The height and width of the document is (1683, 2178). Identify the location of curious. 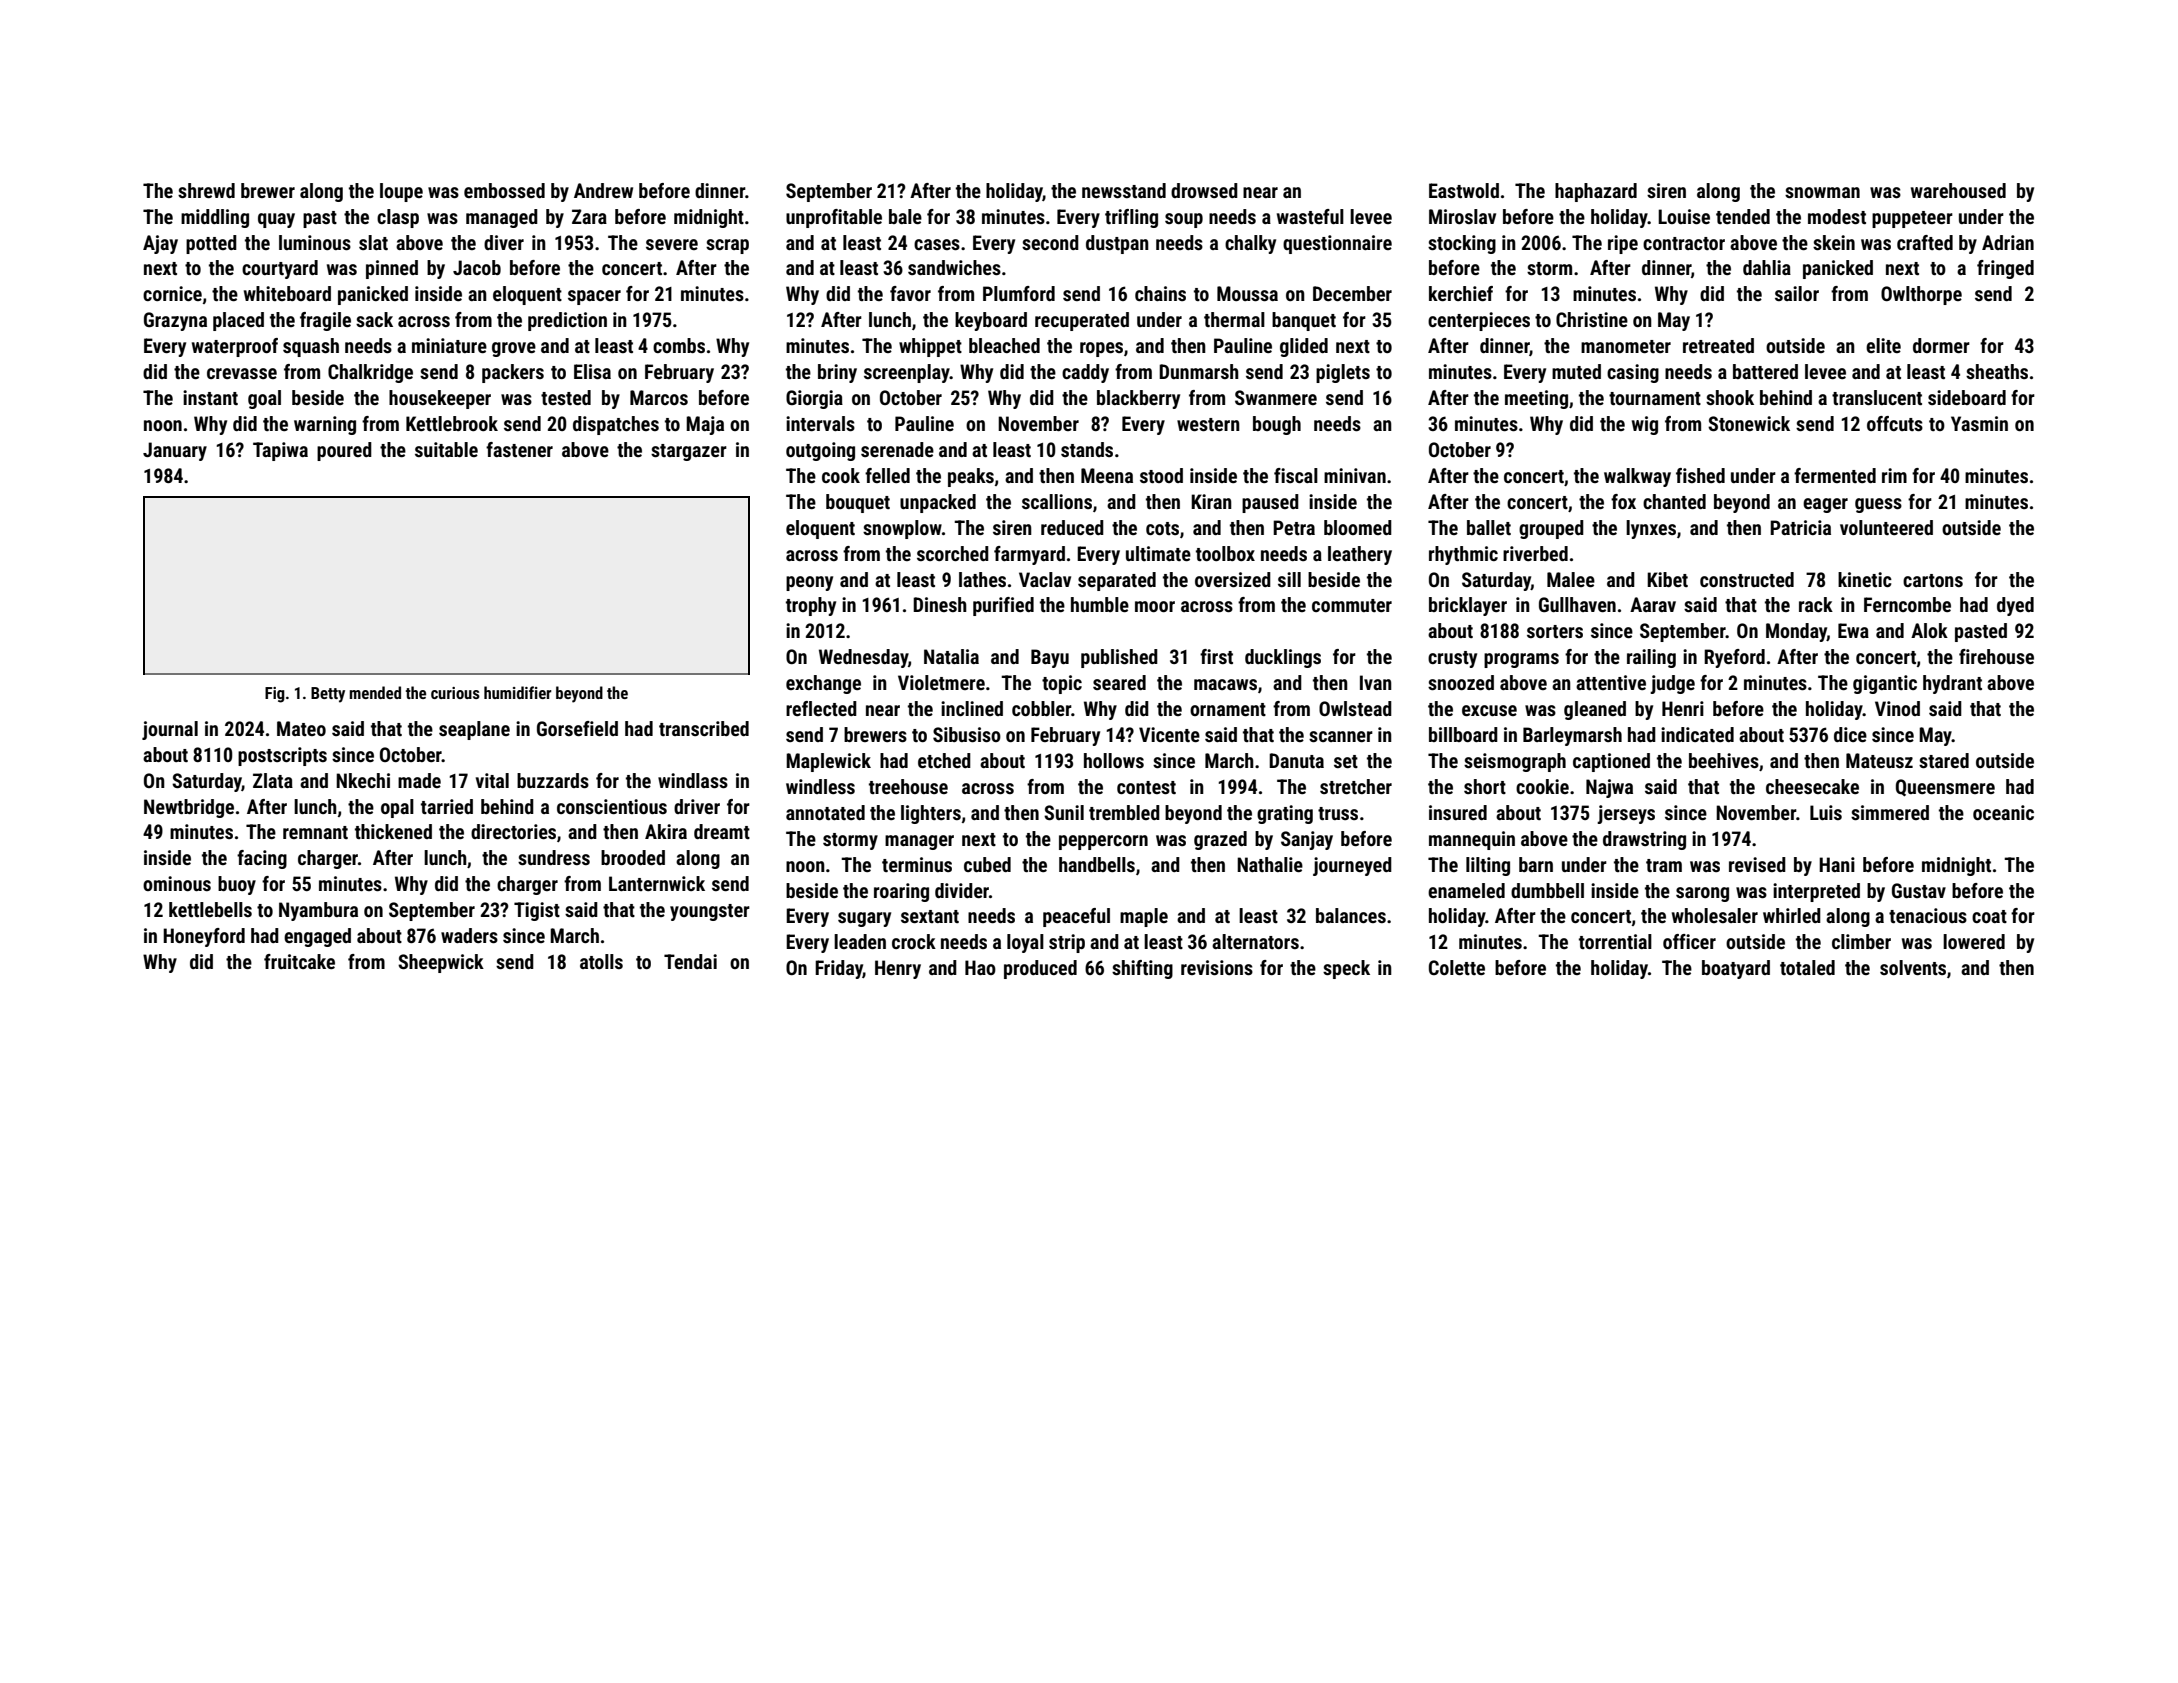
(455, 693).
